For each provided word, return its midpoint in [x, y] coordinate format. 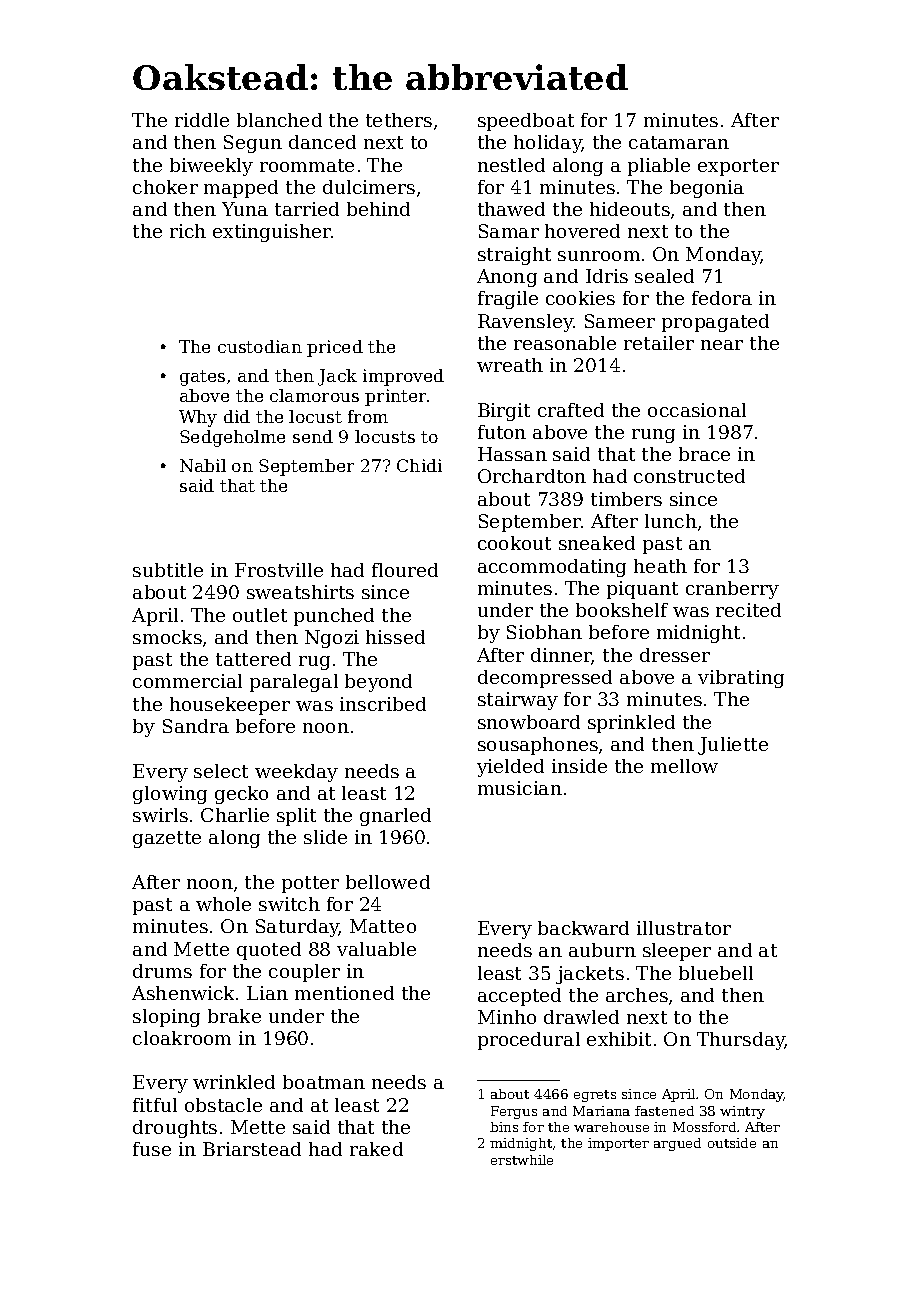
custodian [260, 346]
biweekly [211, 167]
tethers [399, 120]
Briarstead [252, 1149]
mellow [684, 766]
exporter [738, 167]
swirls [160, 815]
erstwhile [522, 1160]
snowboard [529, 722]
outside [732, 1143]
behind [378, 209]
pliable [659, 167]
